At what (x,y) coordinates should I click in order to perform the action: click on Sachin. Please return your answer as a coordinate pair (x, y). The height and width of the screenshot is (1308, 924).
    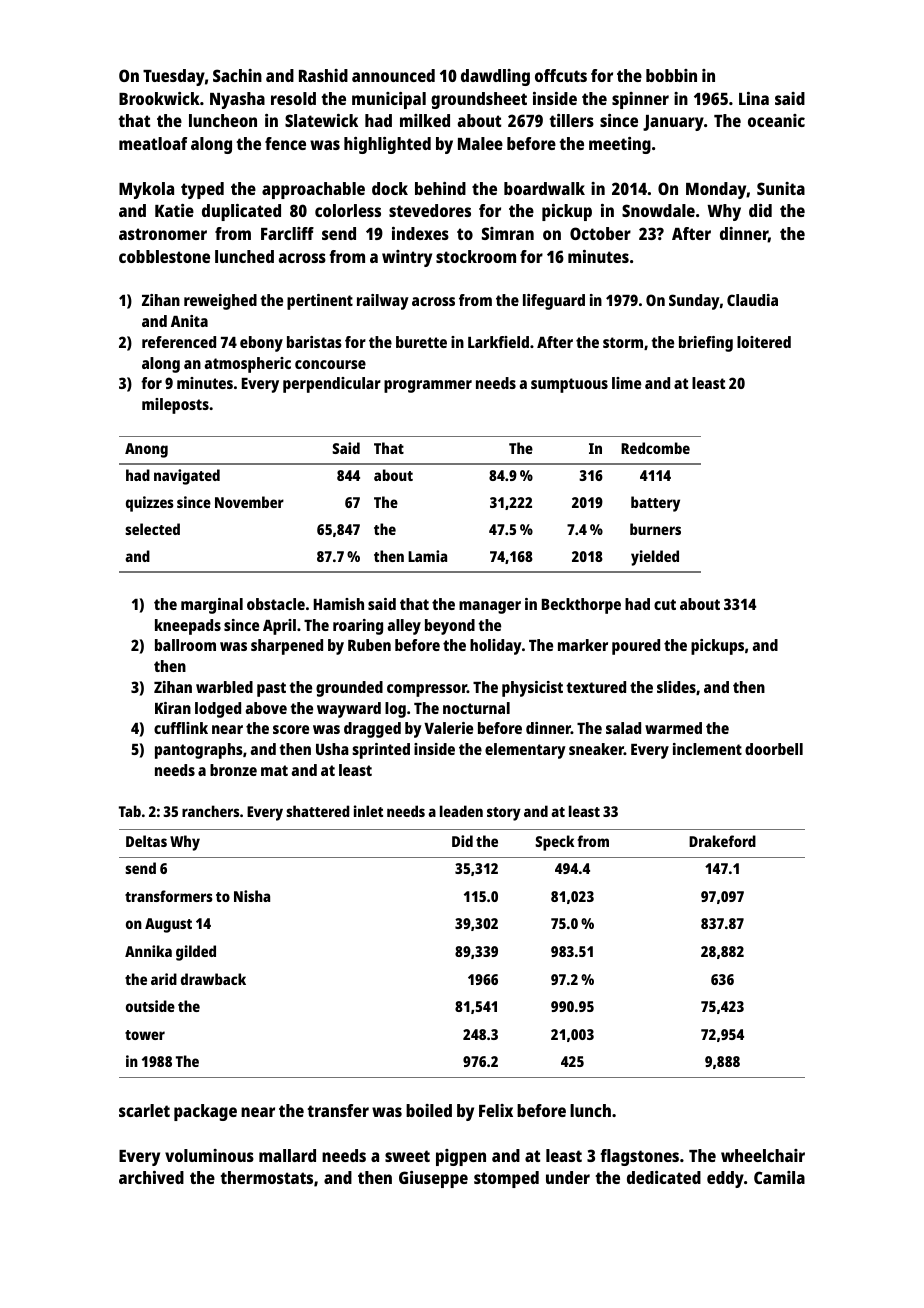
    Looking at the image, I should click on (237, 75).
